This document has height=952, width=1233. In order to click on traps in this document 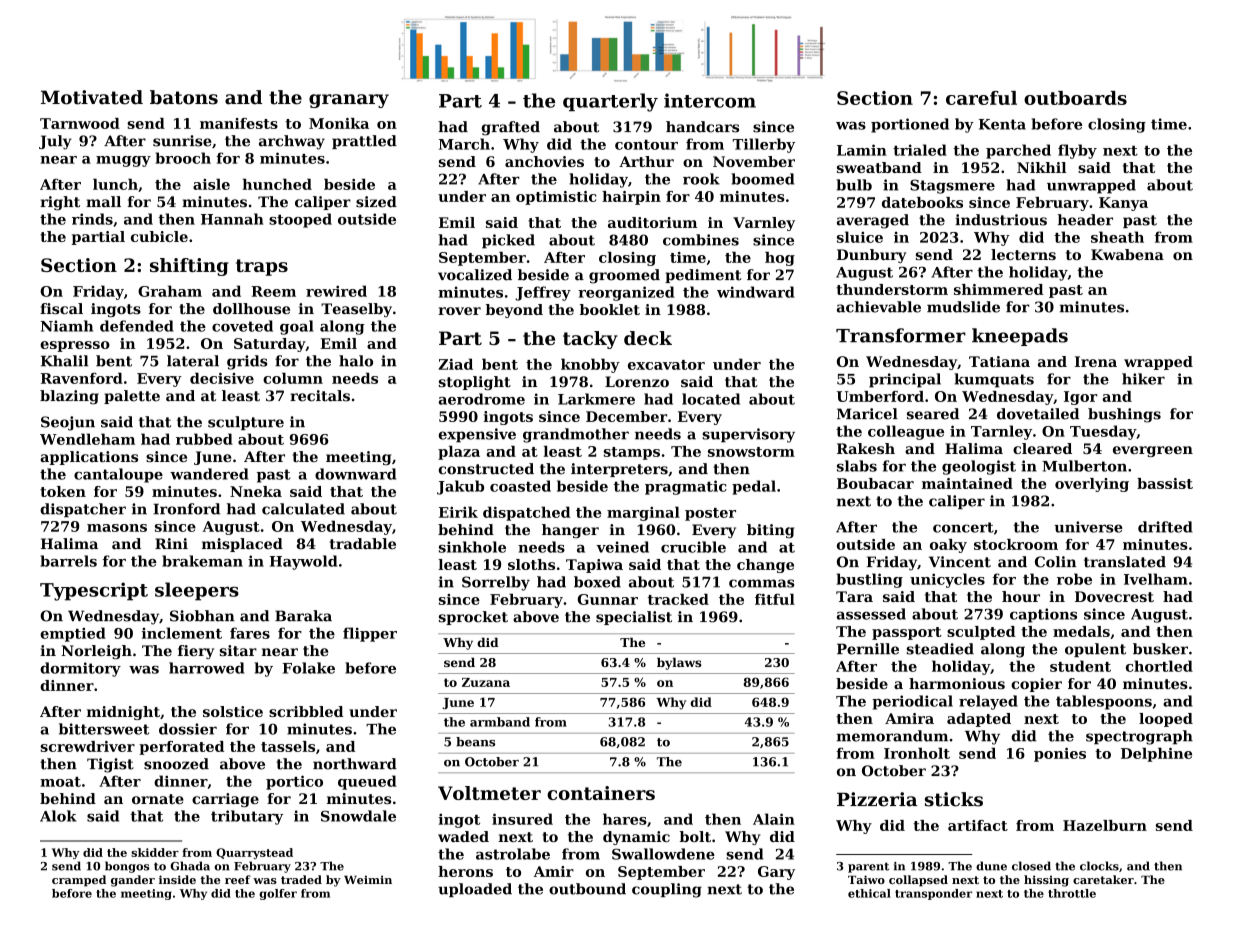, I will do `click(262, 267)`.
